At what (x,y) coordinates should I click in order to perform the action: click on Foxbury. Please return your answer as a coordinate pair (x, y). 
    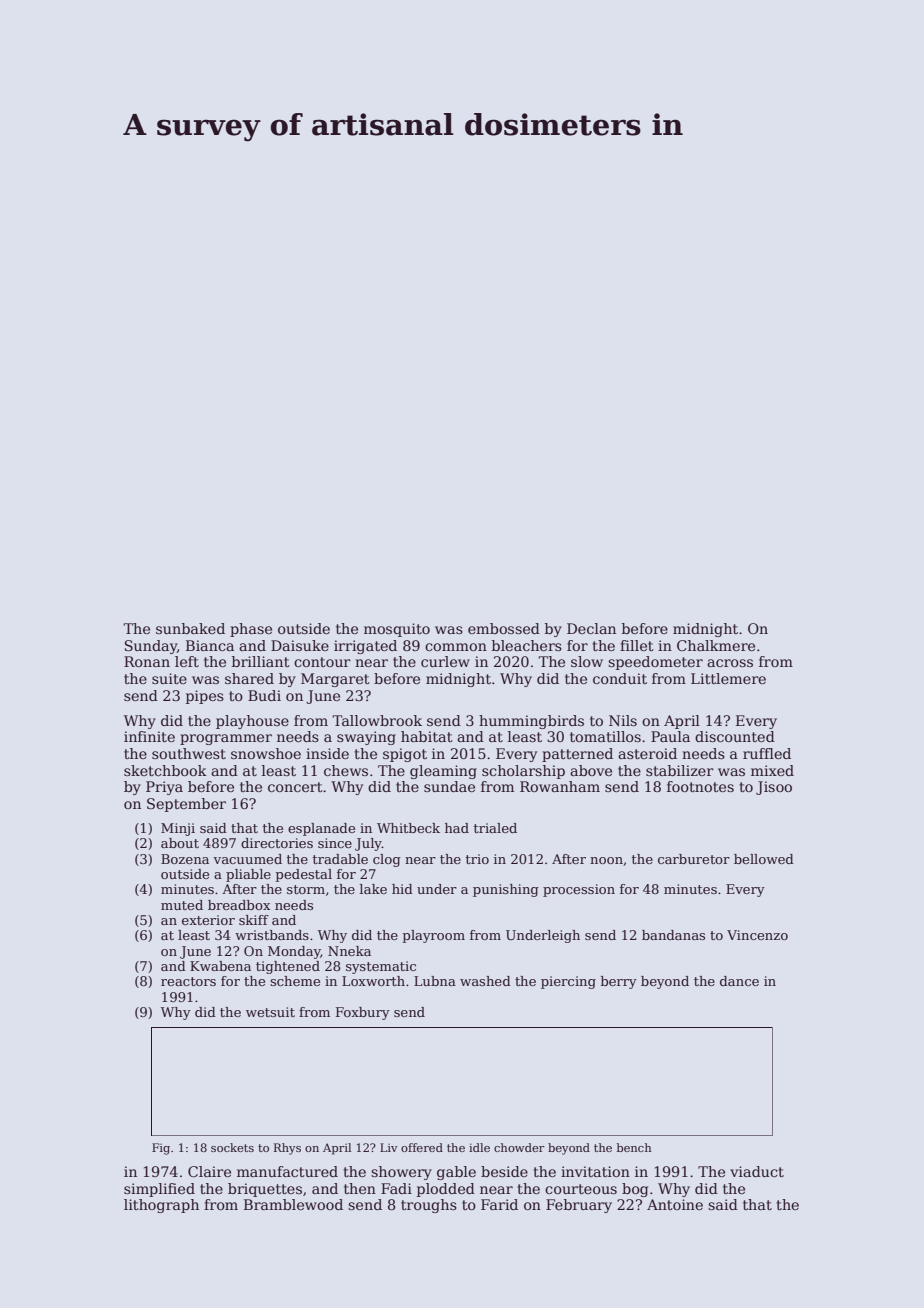
    Looking at the image, I should click on (363, 1013).
